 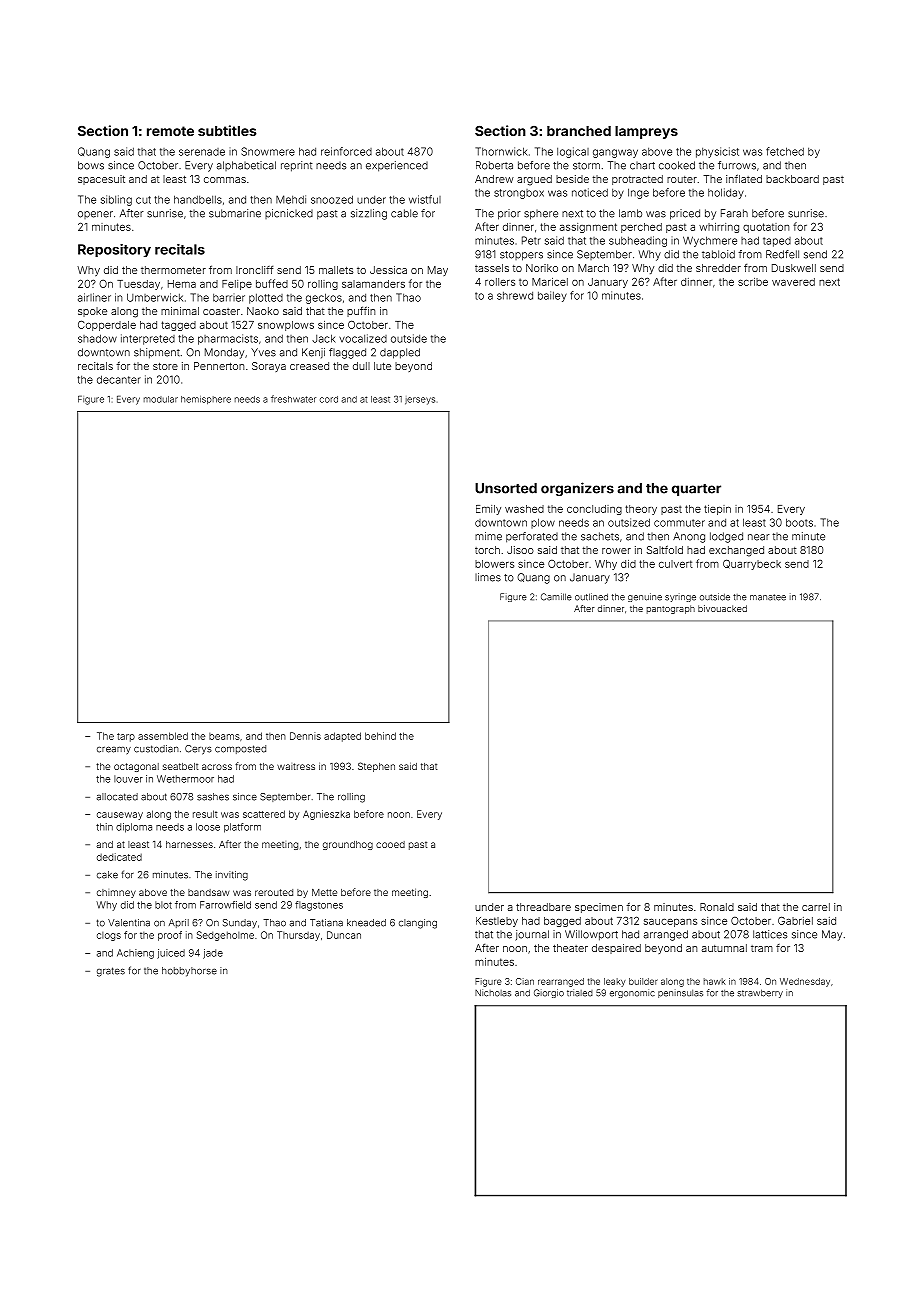 I want to click on grates, so click(x=111, y=972).
